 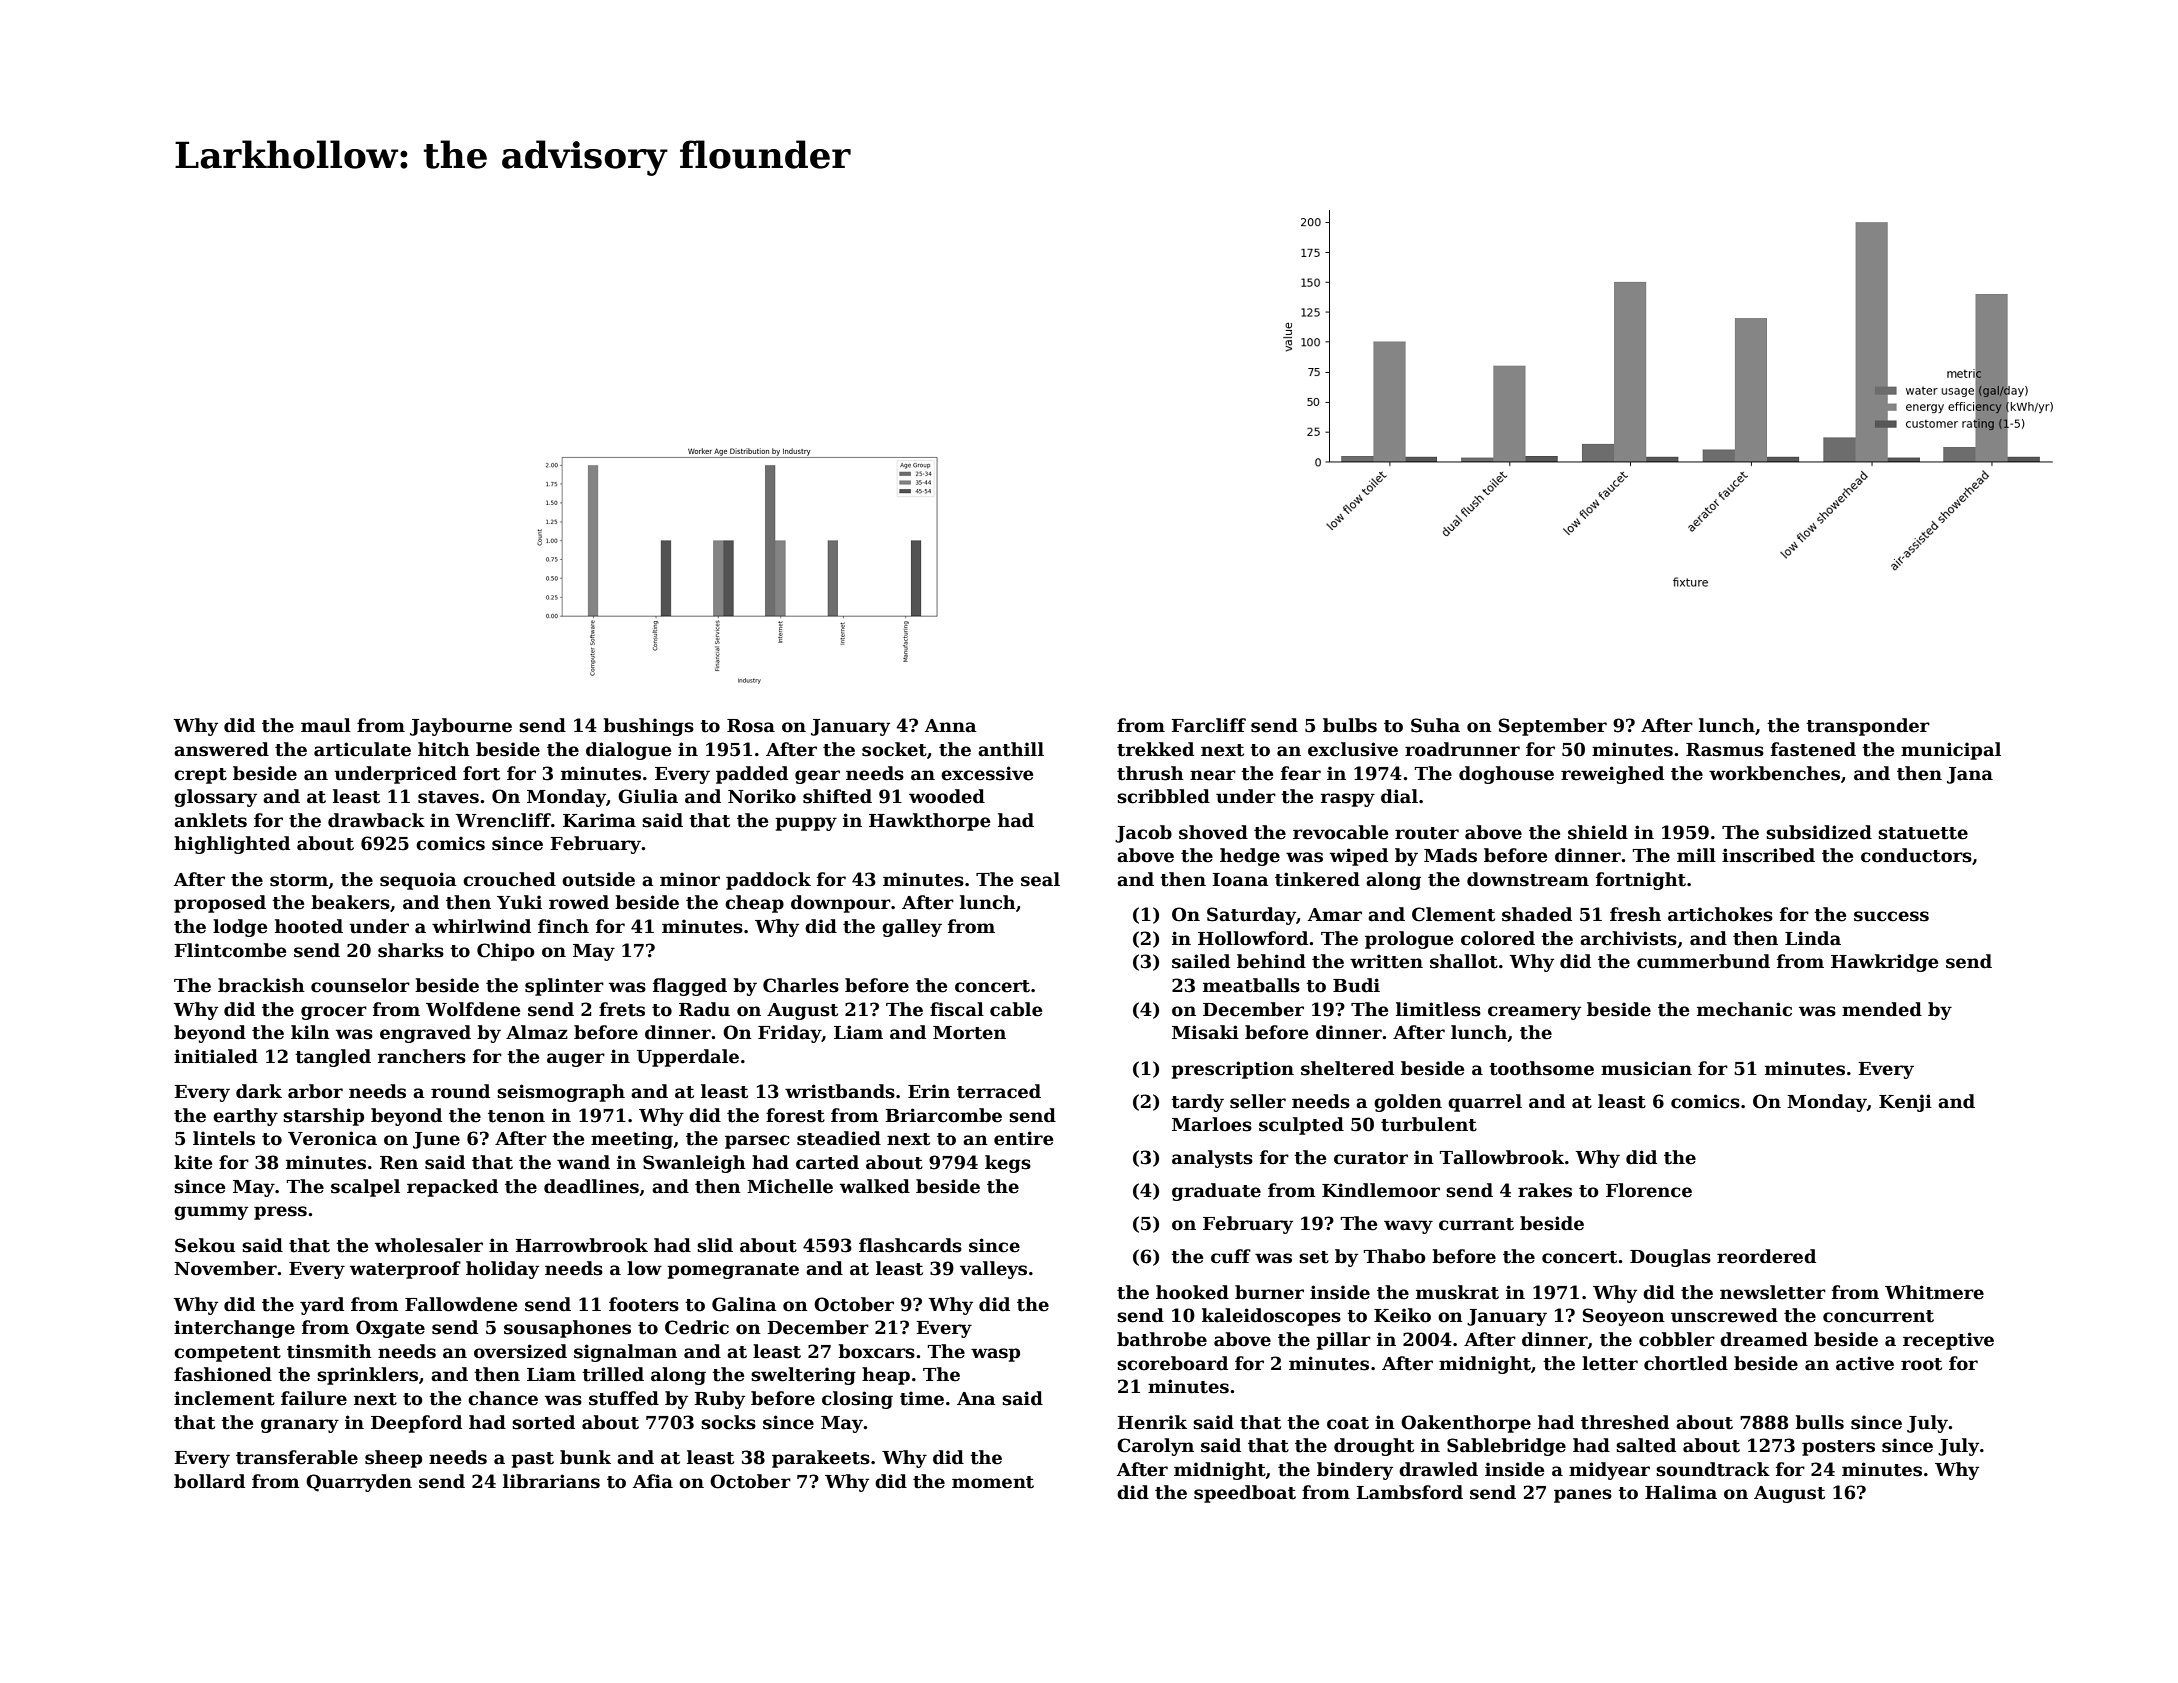 I want to click on Suha, so click(x=1435, y=725).
